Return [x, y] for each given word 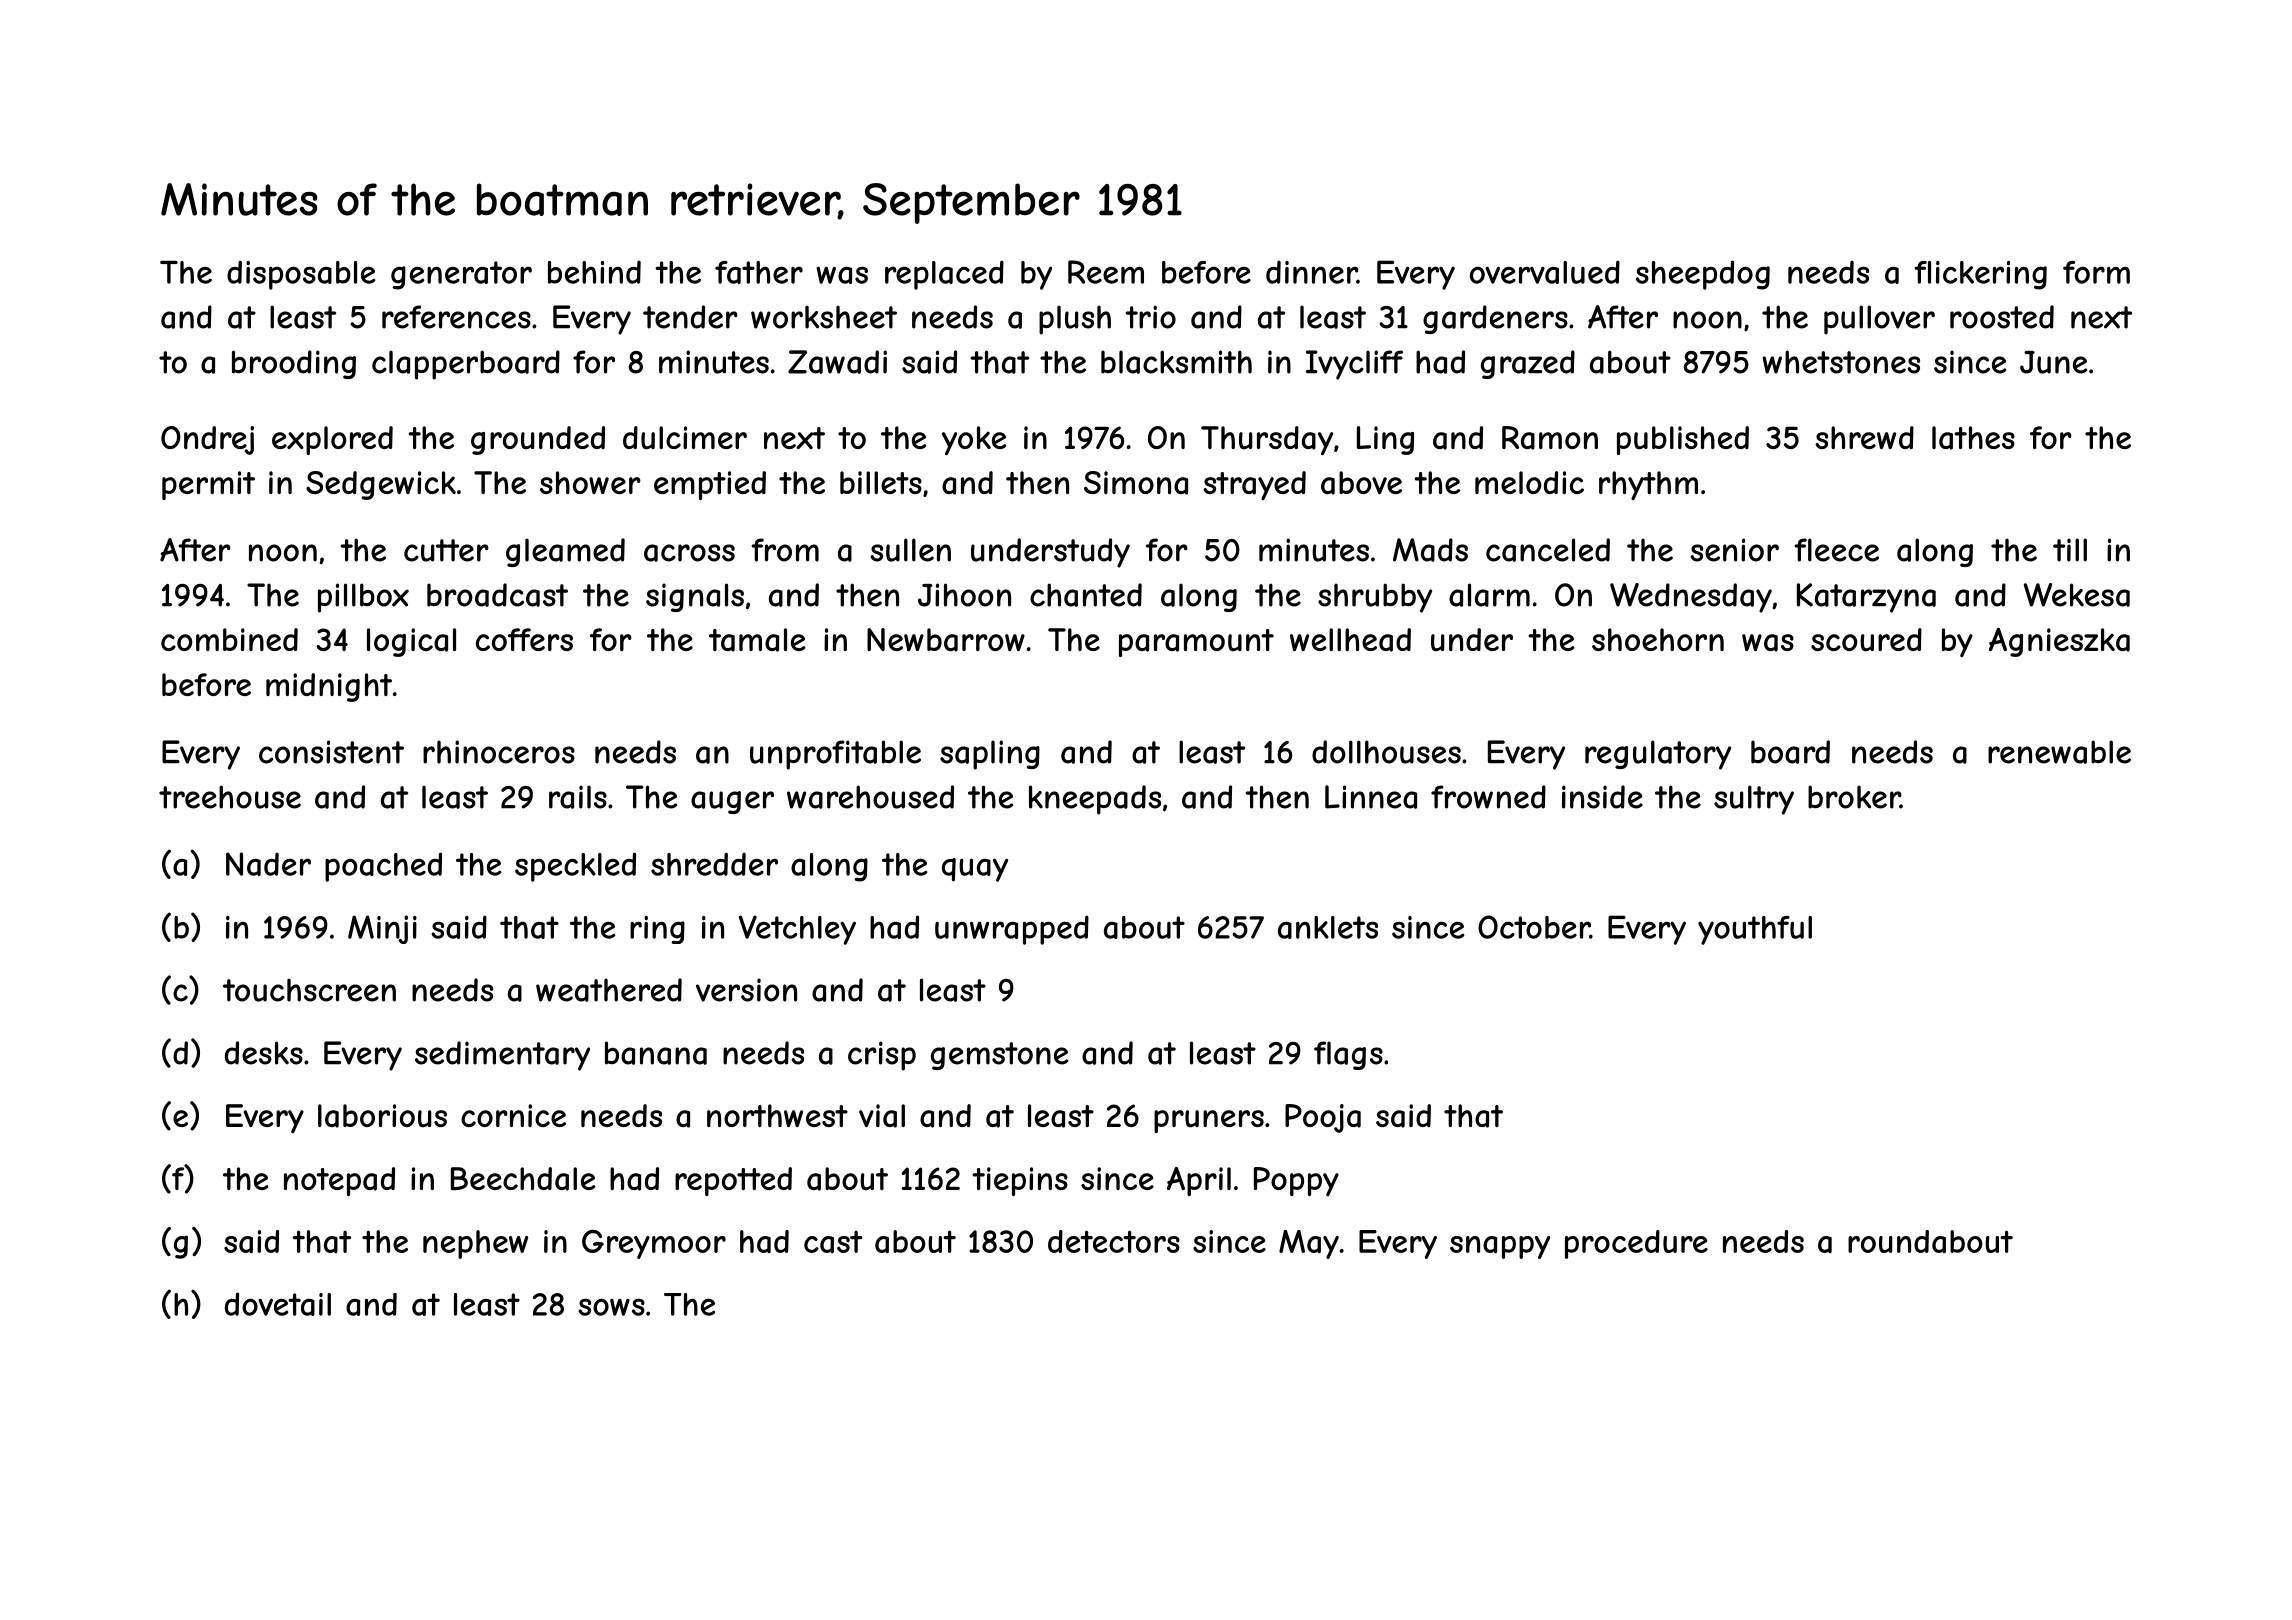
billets [881, 482]
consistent [331, 752]
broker [1854, 797]
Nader [268, 864]
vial [882, 1116]
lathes [1973, 438]
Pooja [1323, 1118]
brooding [294, 364]
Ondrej [207, 440]
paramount [1196, 643]
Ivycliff [1354, 365]
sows [611, 1307]
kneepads [1095, 800]
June [2053, 362]
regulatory [1658, 755]
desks [264, 1053]
